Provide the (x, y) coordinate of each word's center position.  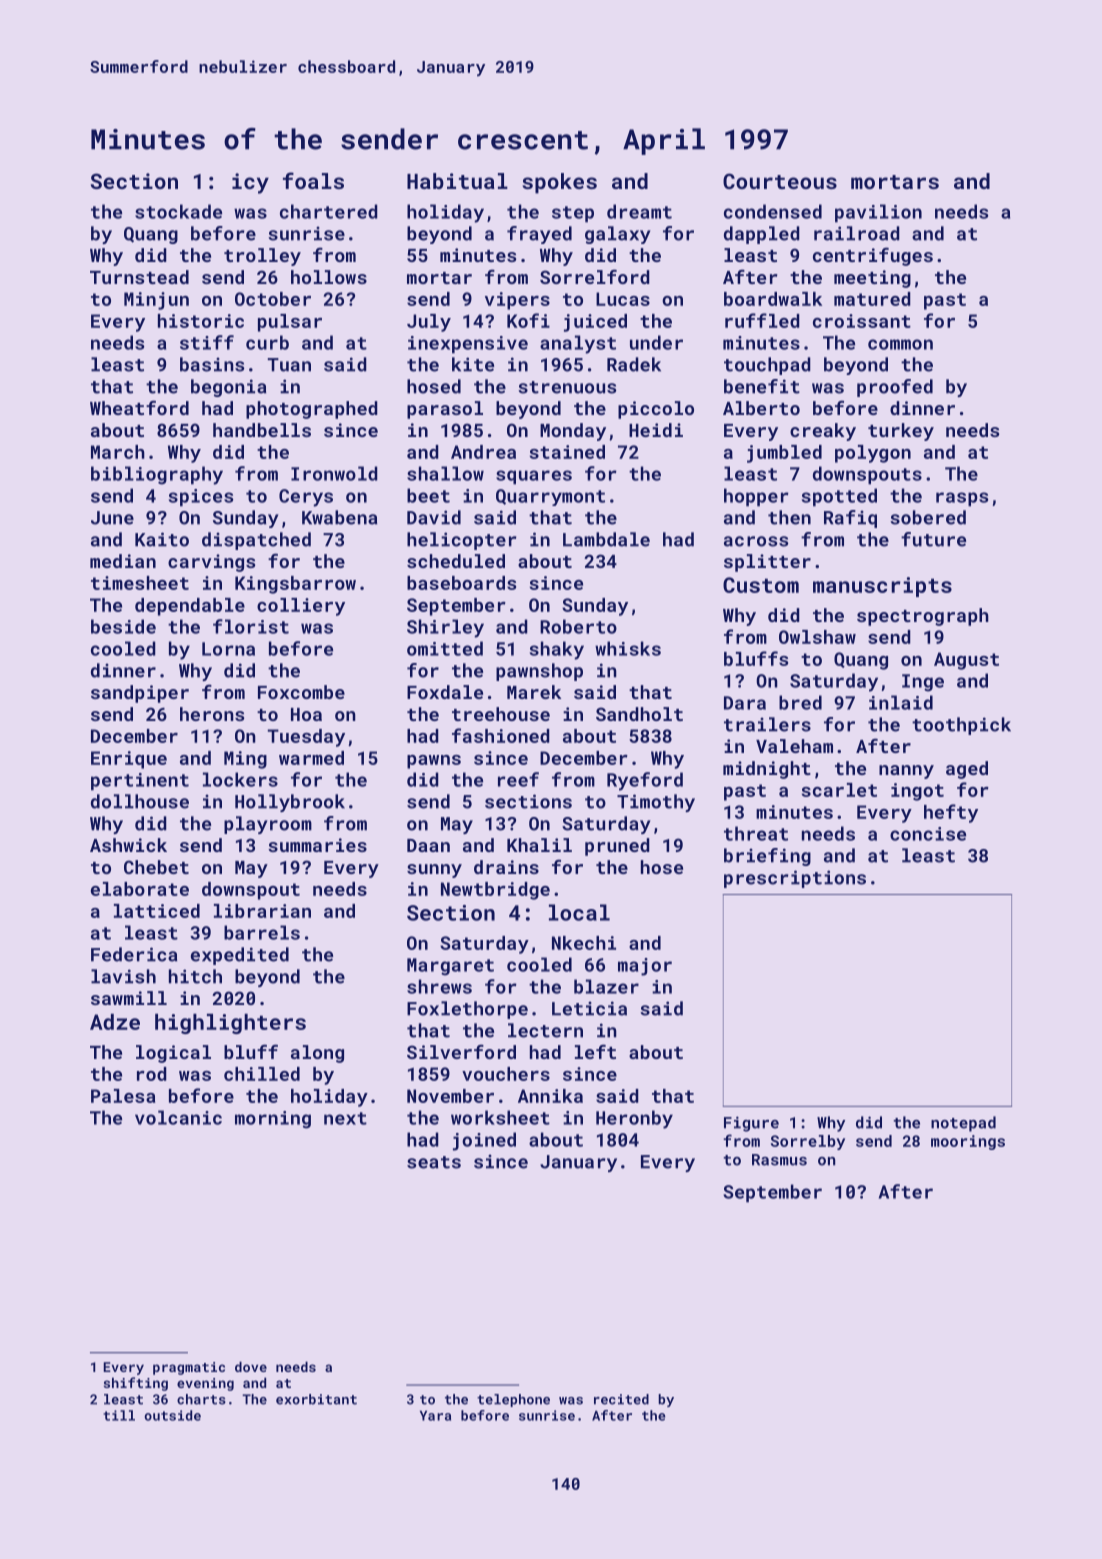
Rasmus (779, 1160)
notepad (963, 1124)
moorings (968, 1142)
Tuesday (306, 738)
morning (273, 1120)
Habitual (457, 181)
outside (172, 1415)
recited (621, 1399)
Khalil (539, 845)
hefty (951, 813)
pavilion (878, 213)
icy (250, 183)
